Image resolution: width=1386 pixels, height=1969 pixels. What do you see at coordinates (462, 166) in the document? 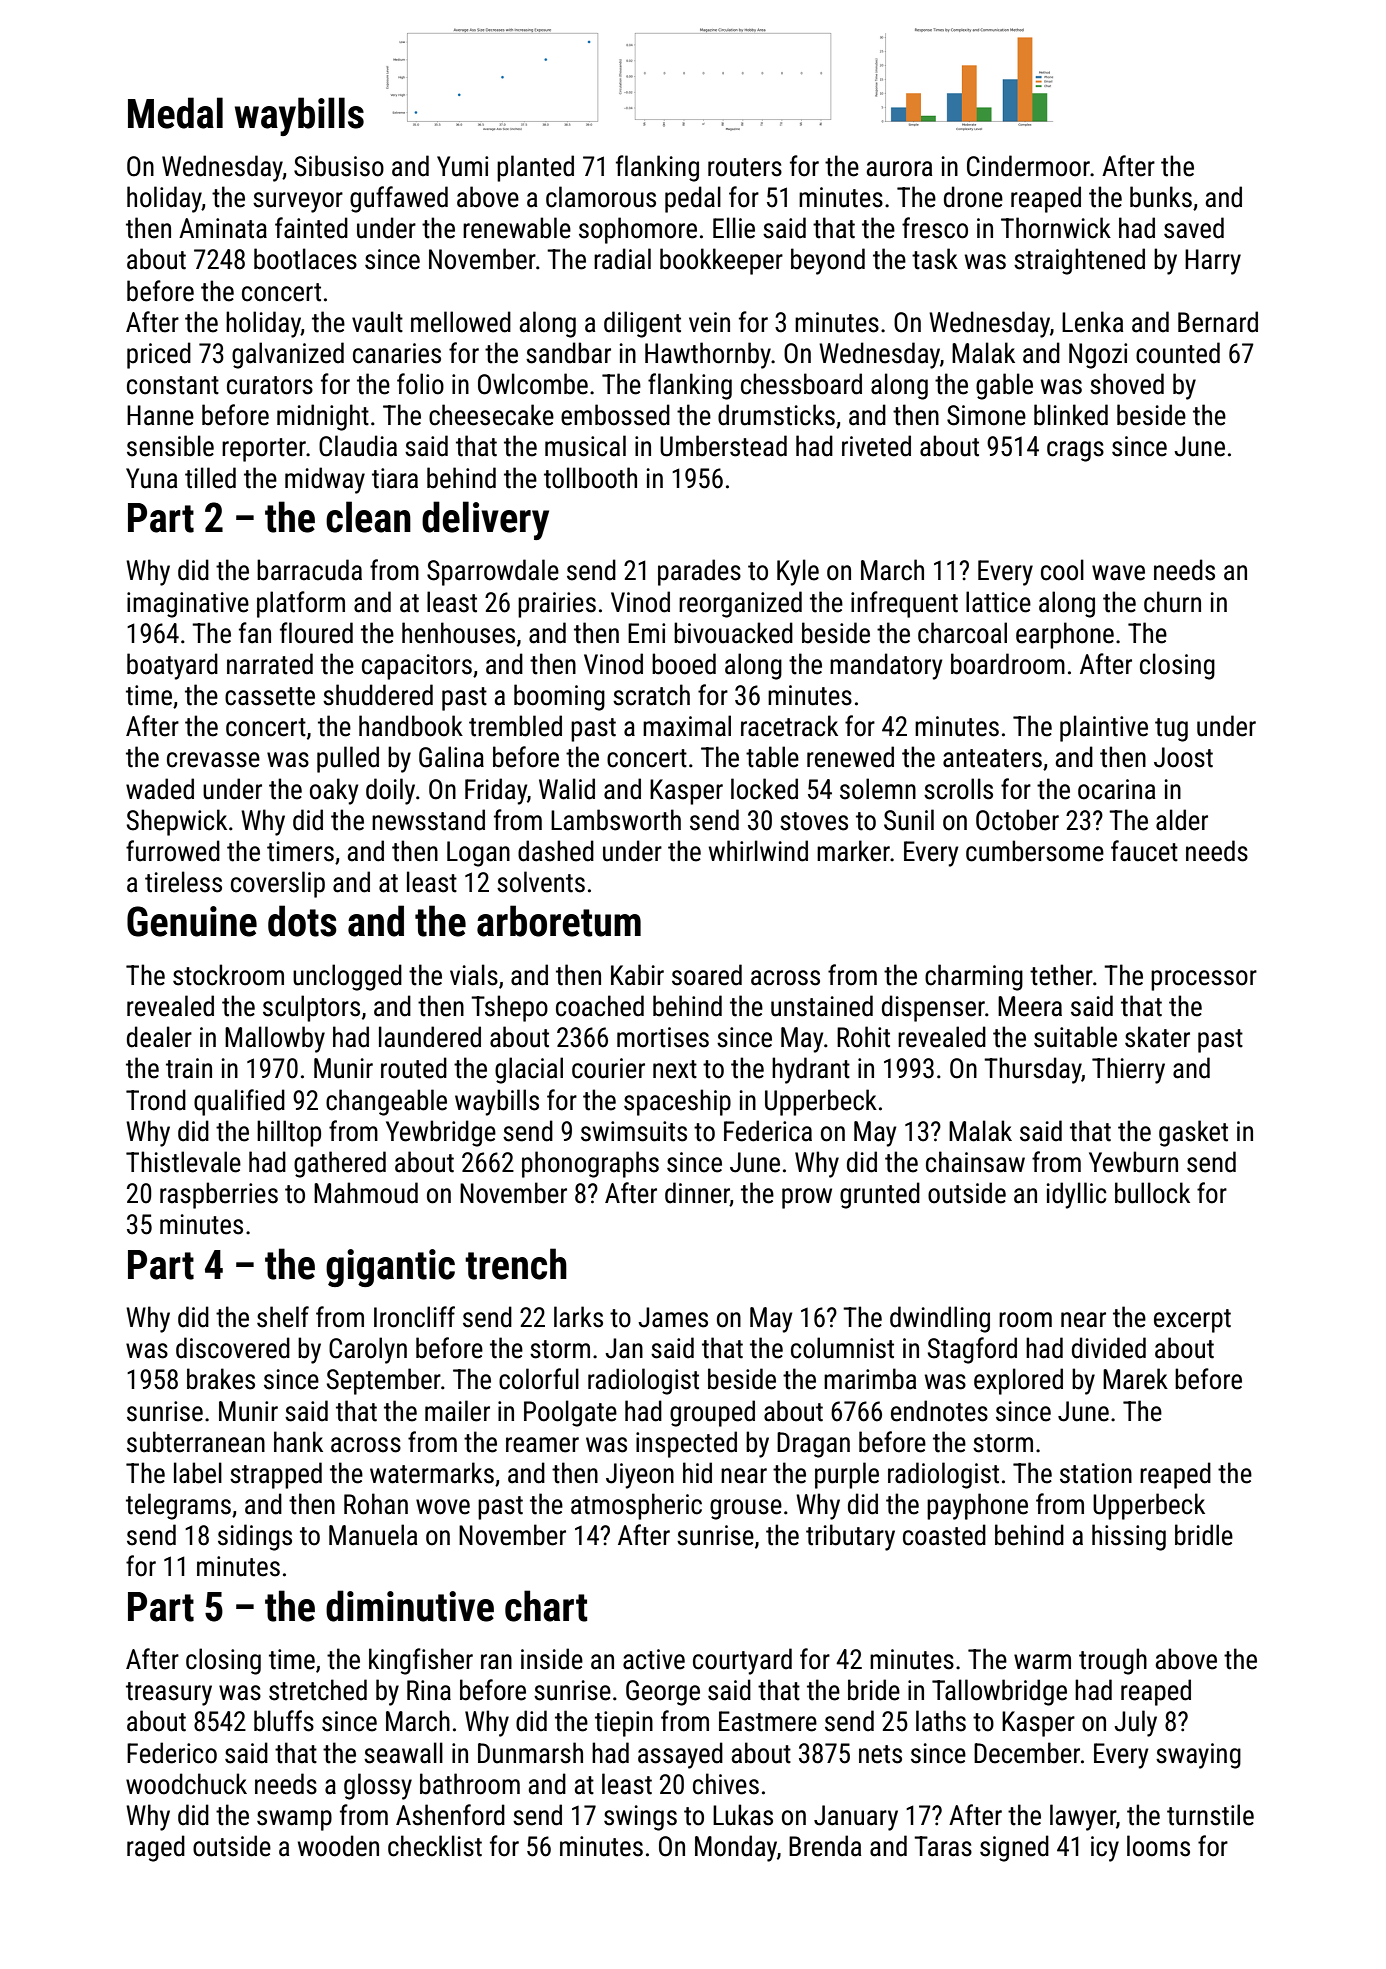
I see `Yumi` at bounding box center [462, 166].
